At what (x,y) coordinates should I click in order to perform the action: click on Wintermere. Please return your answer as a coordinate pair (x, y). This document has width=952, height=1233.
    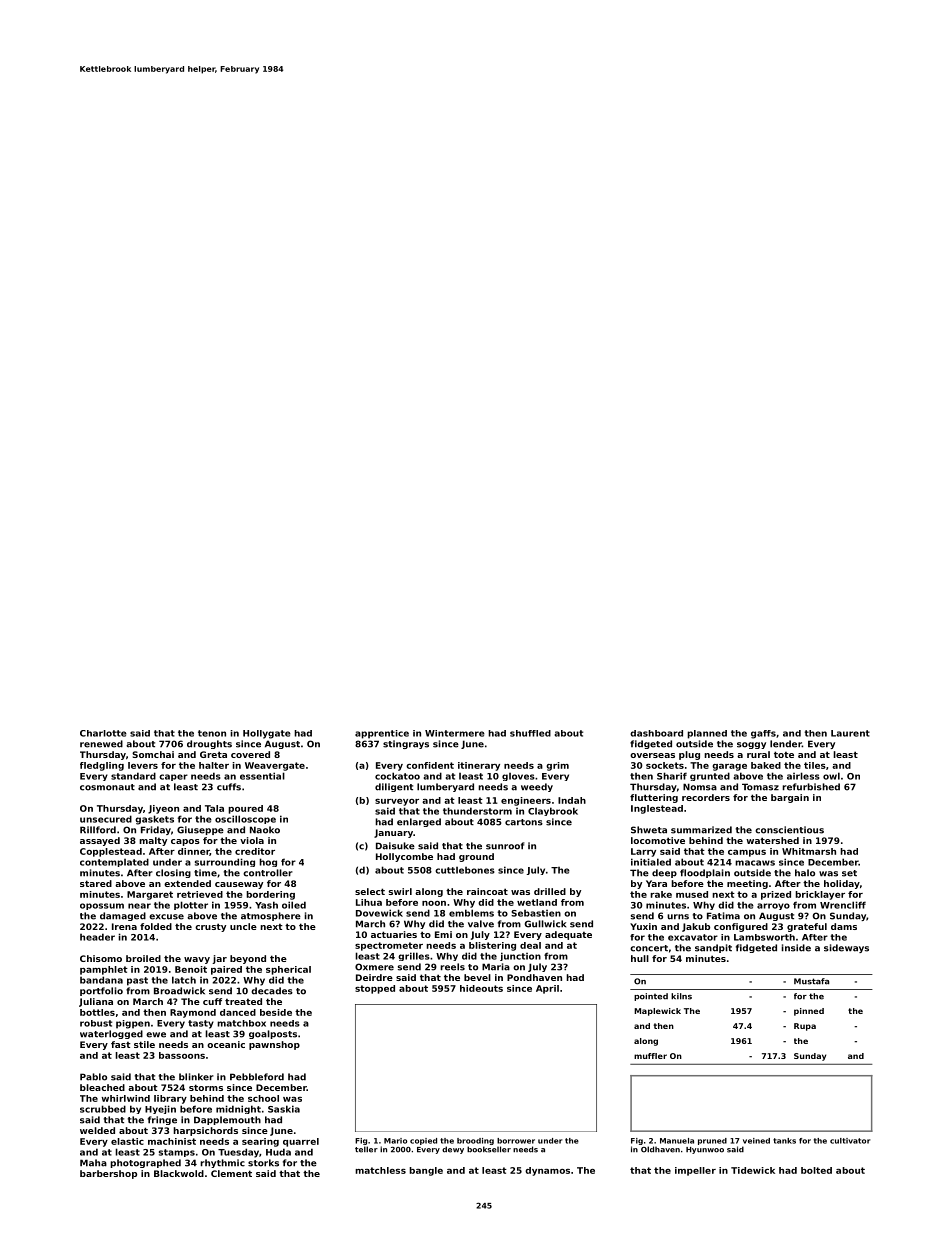
    Looking at the image, I should click on (455, 733).
